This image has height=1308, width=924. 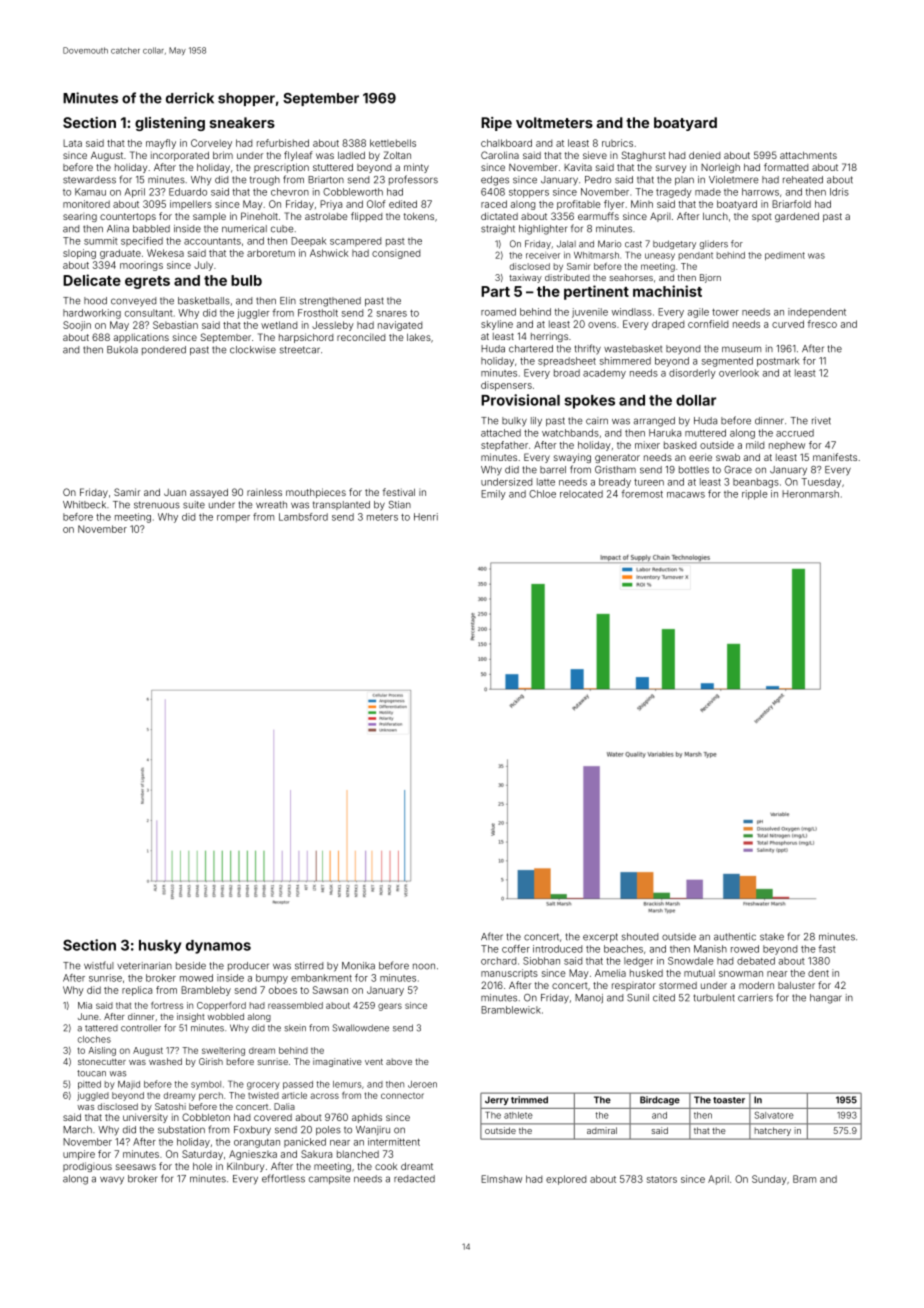 I want to click on Emily, so click(x=493, y=495).
